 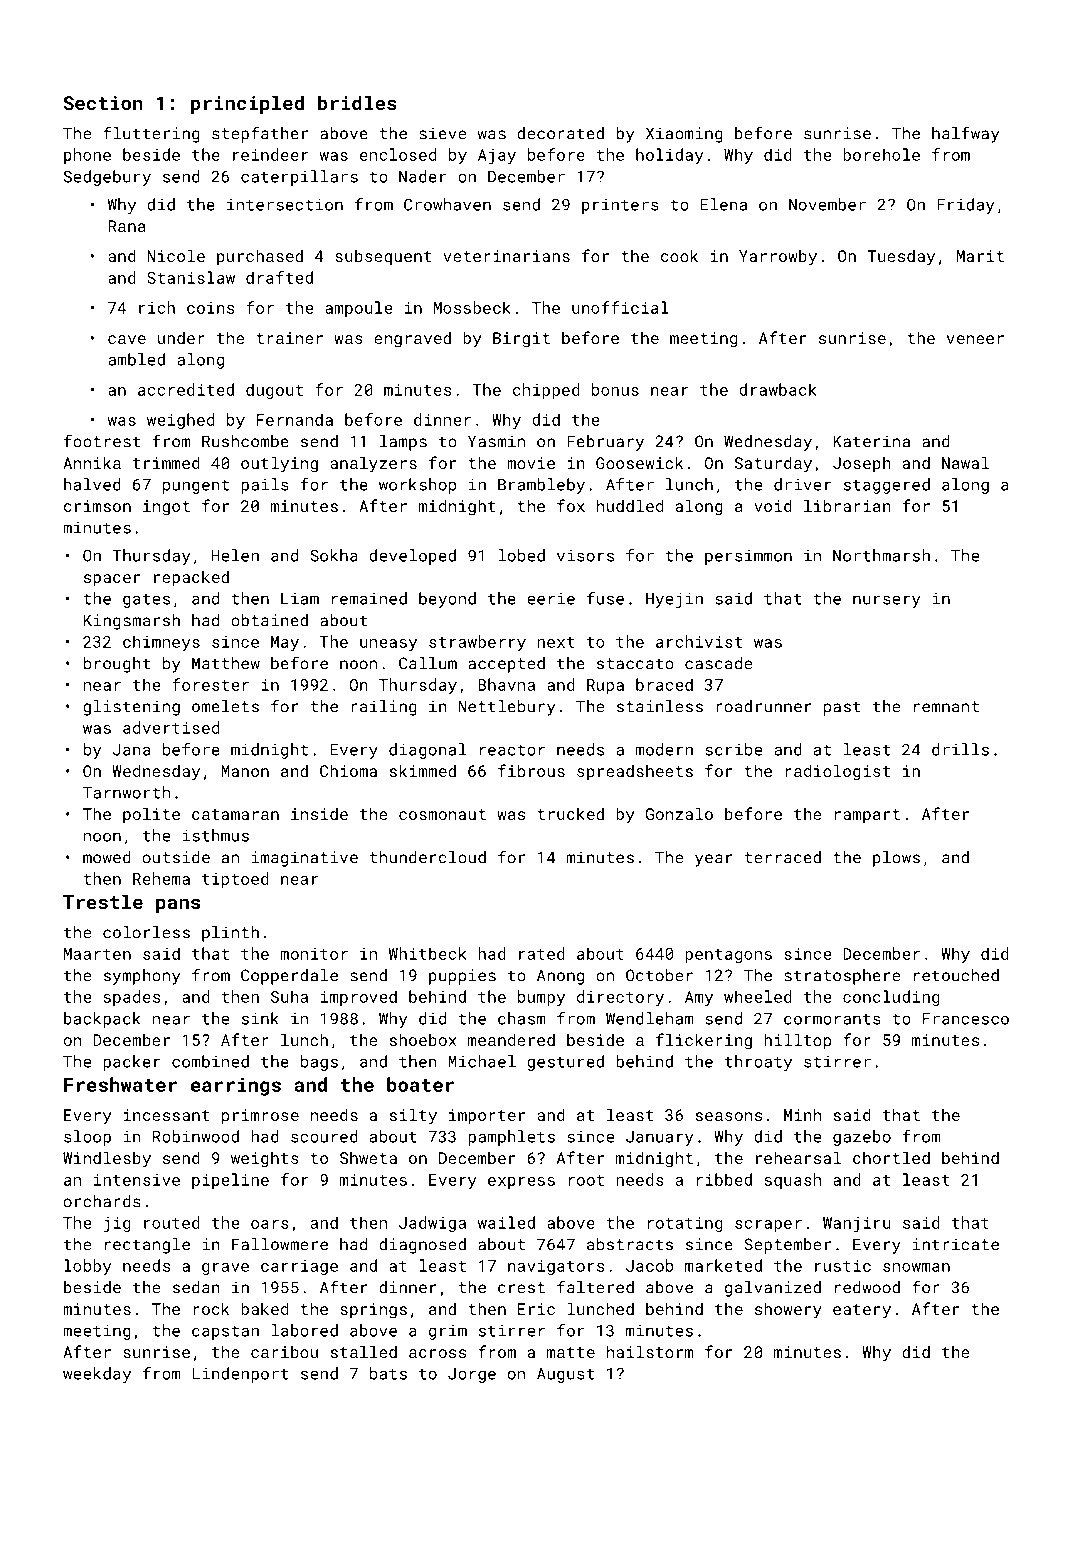 I want to click on eatery, so click(x=862, y=1311).
